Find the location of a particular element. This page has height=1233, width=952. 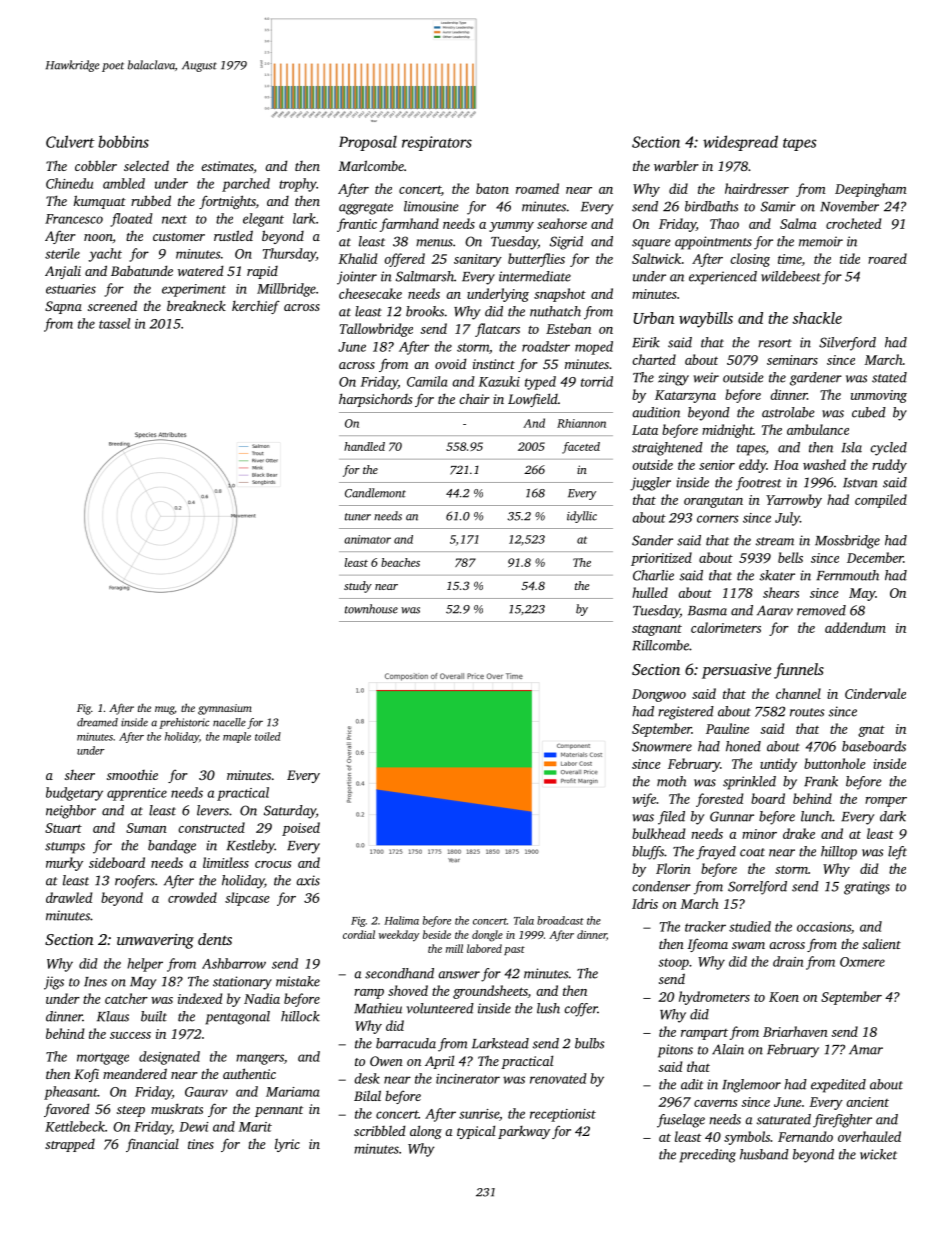

menus is located at coordinates (434, 243).
